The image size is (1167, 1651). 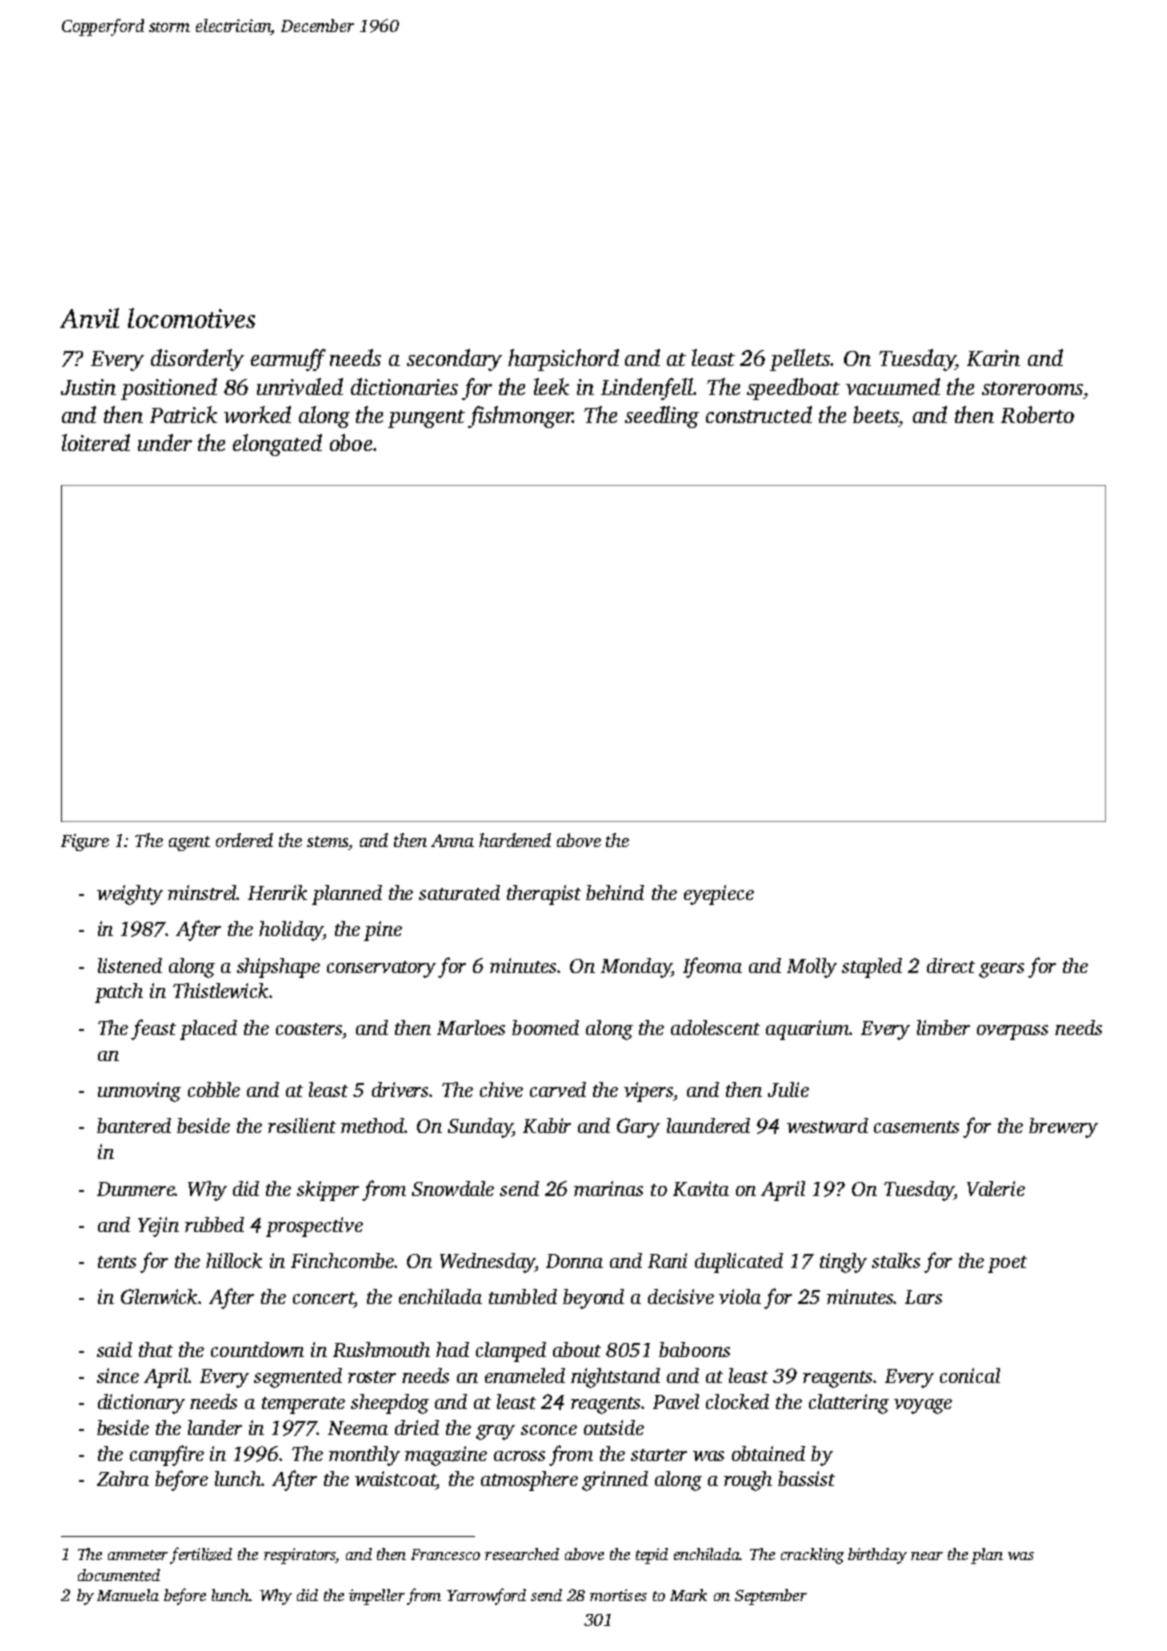 What do you see at coordinates (169, 389) in the document?
I see `positioned` at bounding box center [169, 389].
